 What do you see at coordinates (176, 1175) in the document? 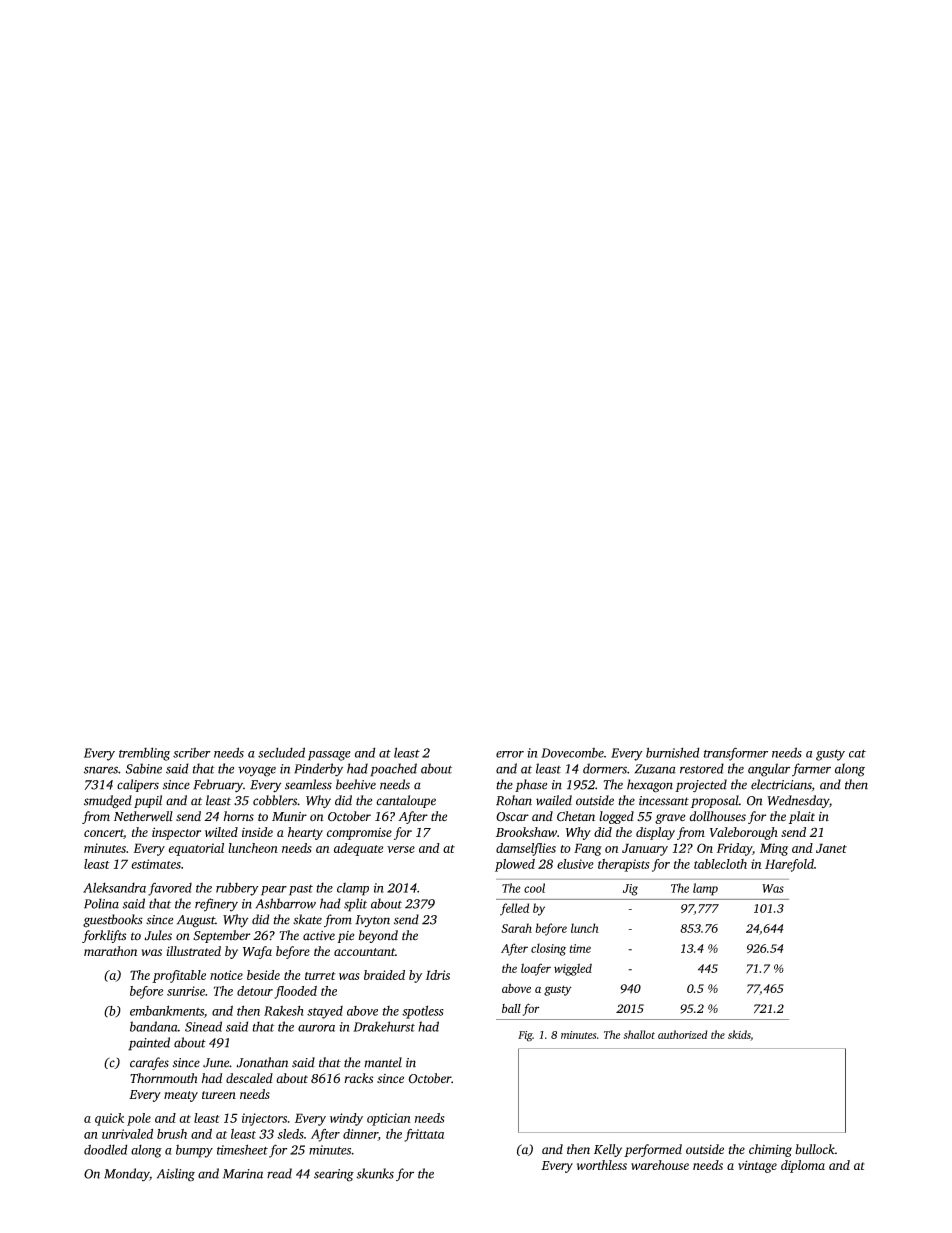
I see `Aisling` at bounding box center [176, 1175].
